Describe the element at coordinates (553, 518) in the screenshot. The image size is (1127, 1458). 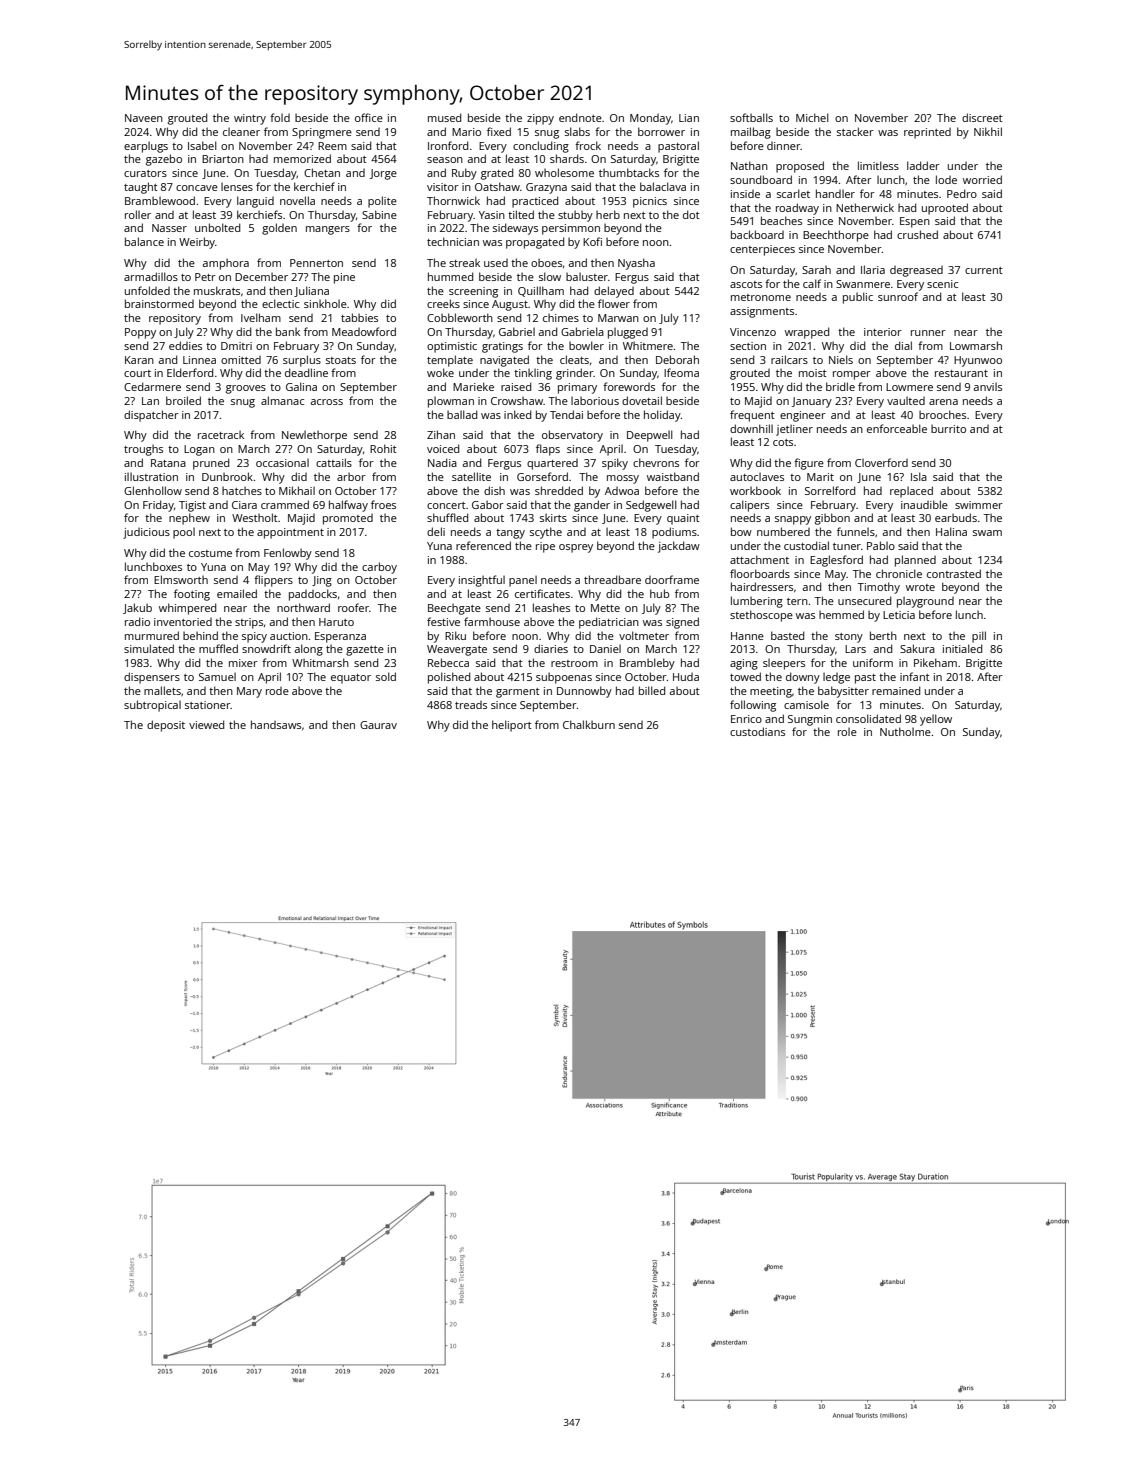
I see `skirts` at that location.
